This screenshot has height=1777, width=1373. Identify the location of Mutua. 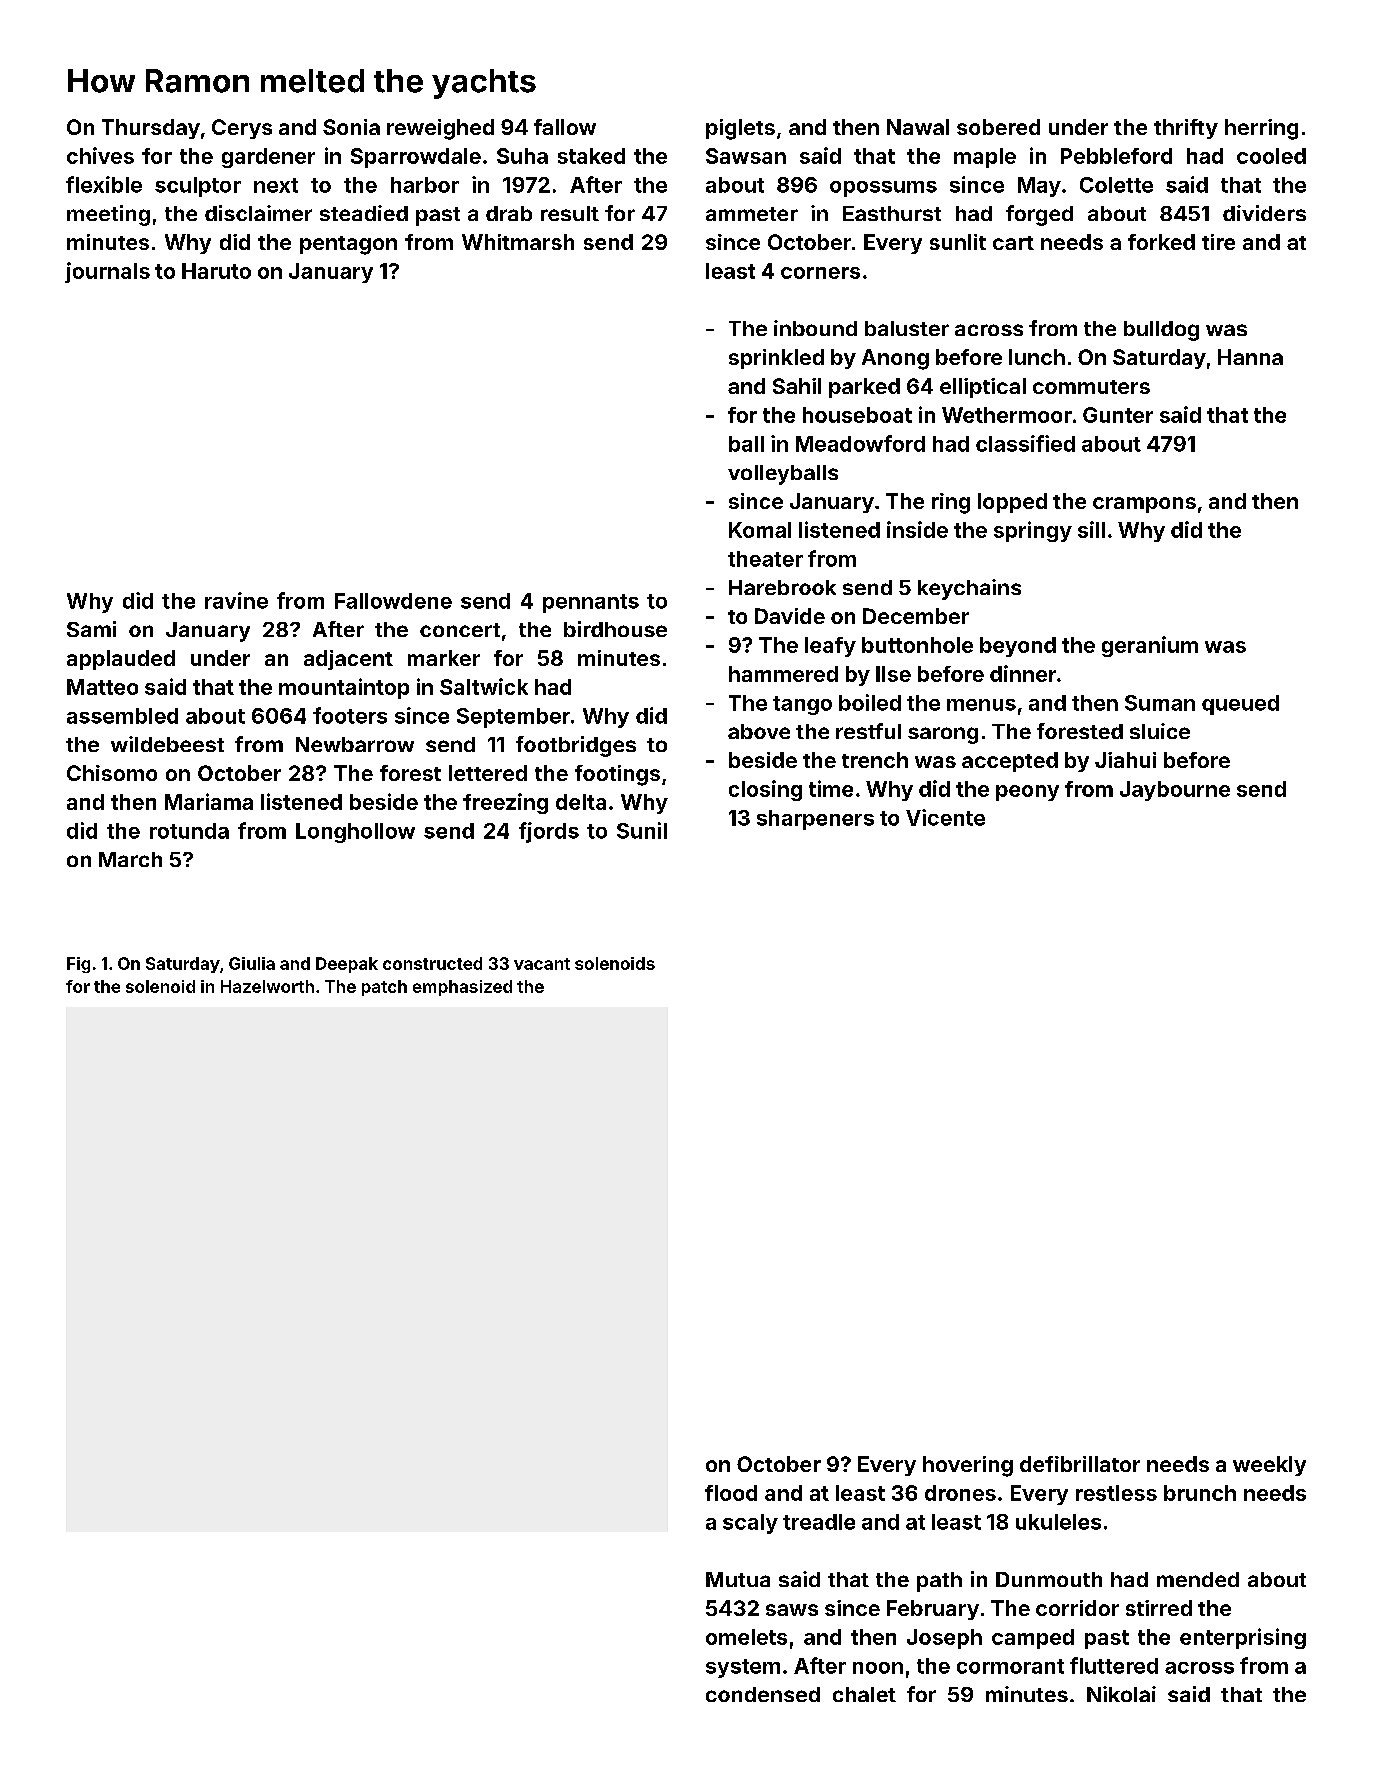
(738, 1579).
